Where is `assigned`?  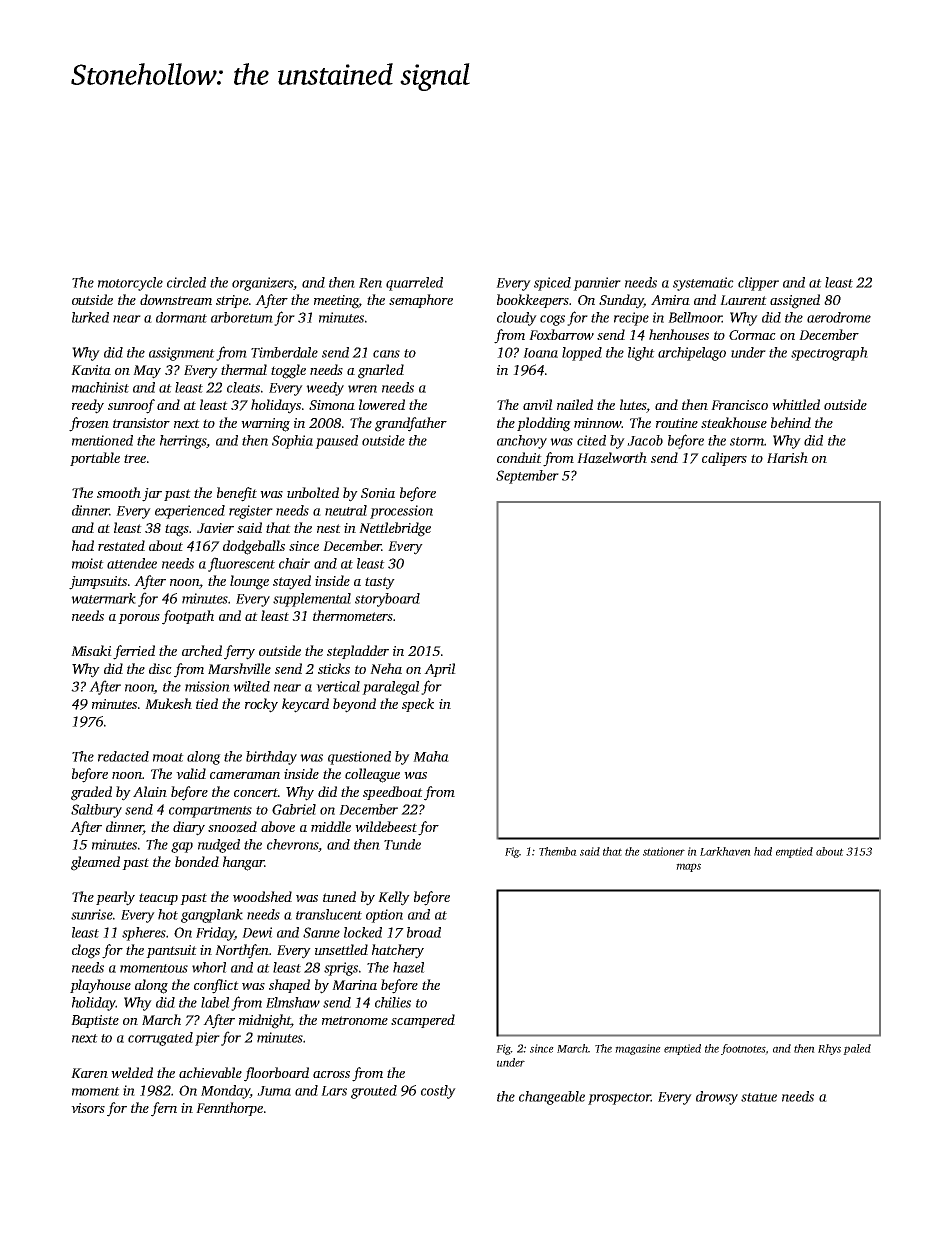 assigned is located at coordinates (795, 301).
